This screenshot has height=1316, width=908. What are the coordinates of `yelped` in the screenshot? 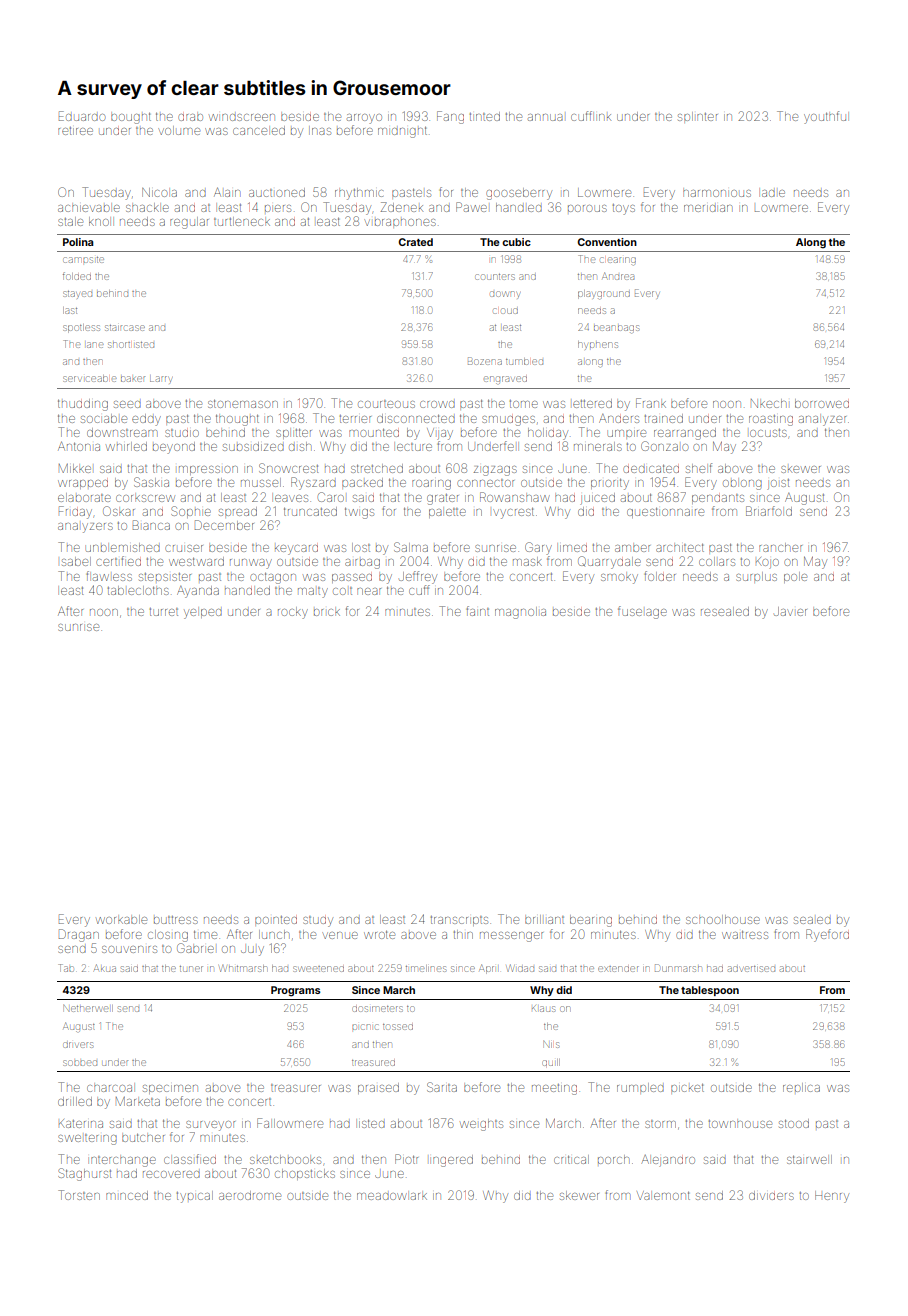 It's located at (203, 614).
